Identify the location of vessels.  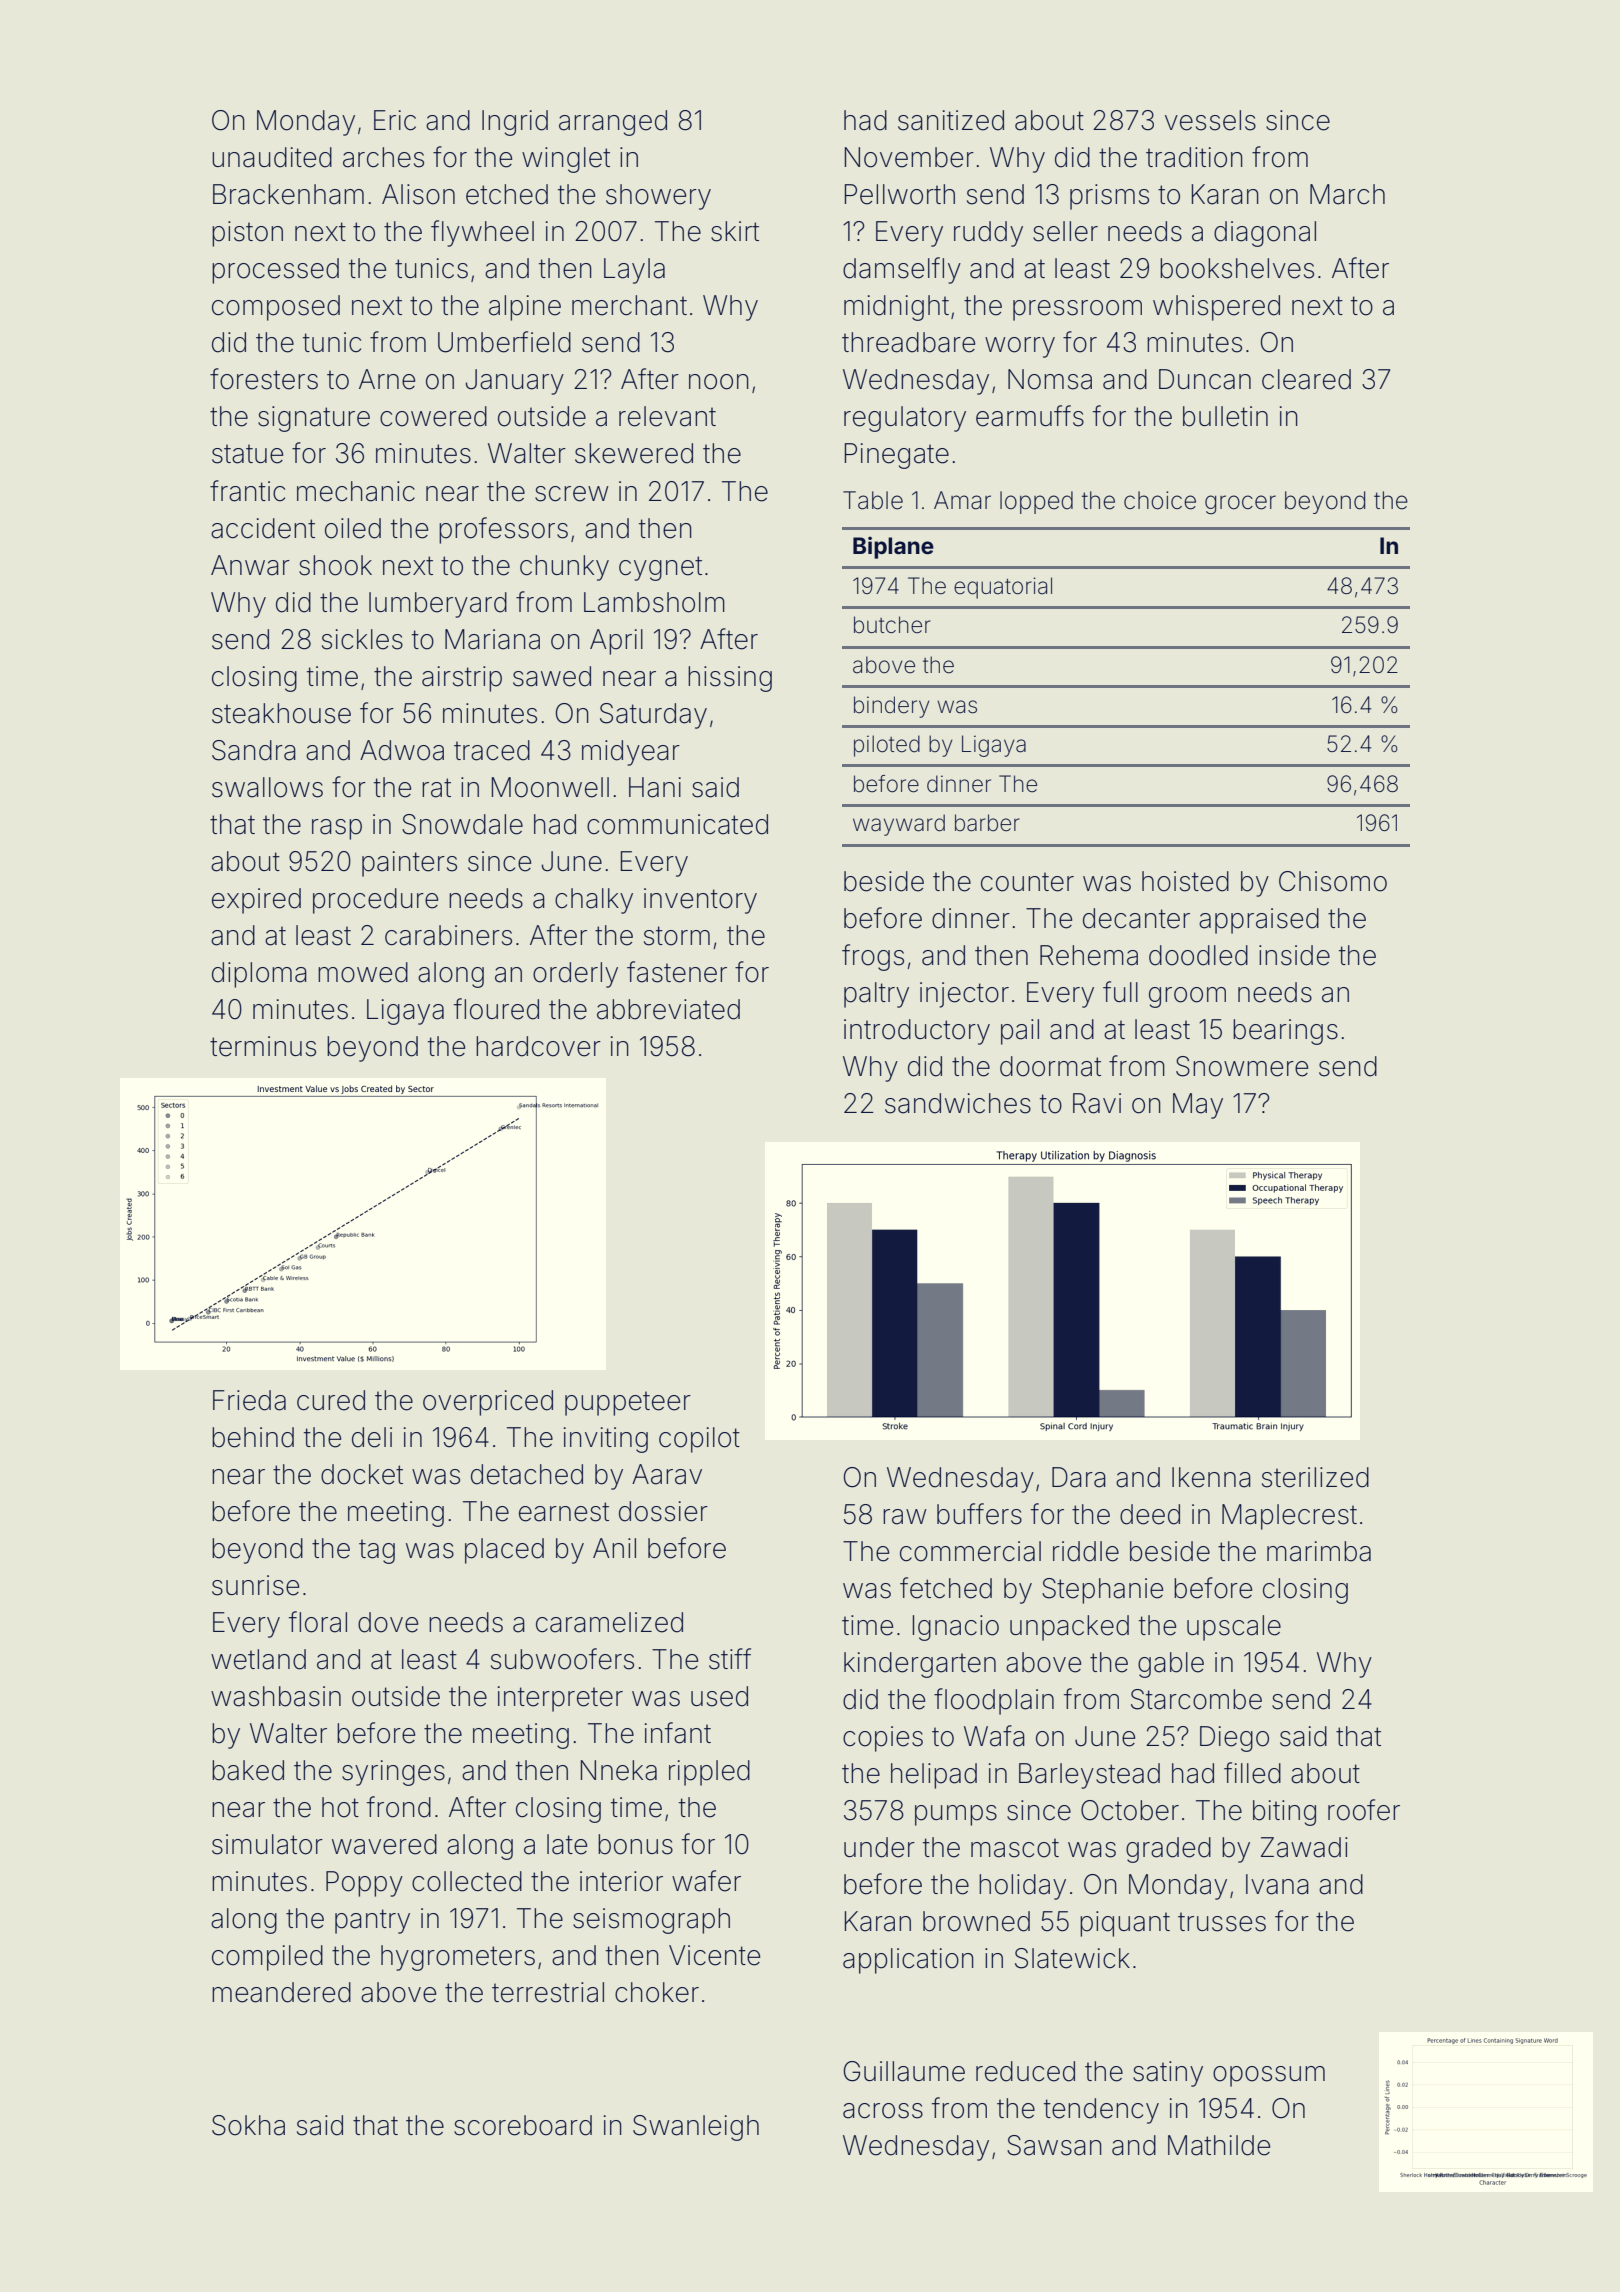
(1210, 120).
